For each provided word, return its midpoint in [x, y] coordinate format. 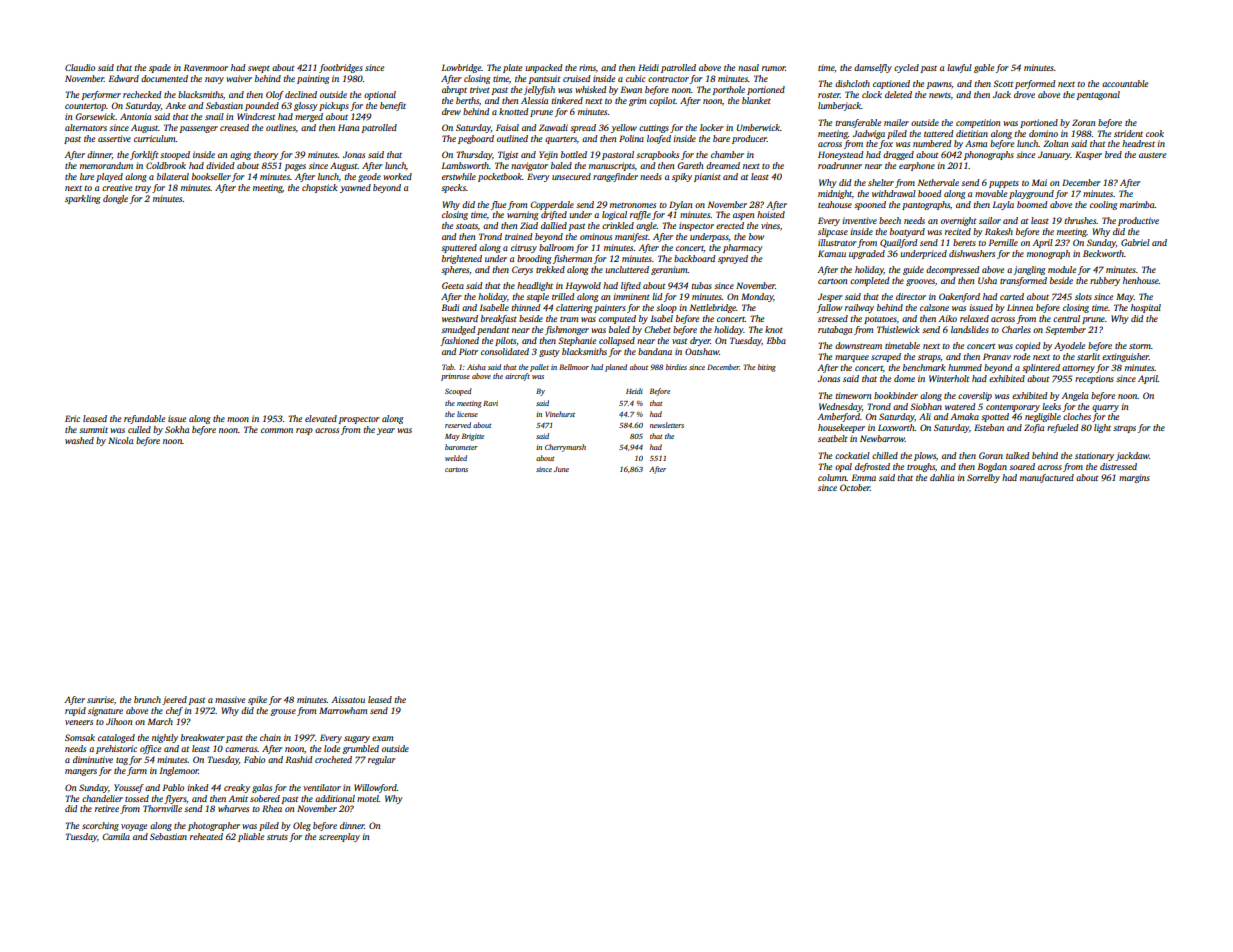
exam [382, 738]
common [277, 430]
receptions [1094, 379]
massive [230, 699]
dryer [700, 341]
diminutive [93, 759]
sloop [666, 308]
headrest [1138, 143]
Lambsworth [465, 165]
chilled [885, 455]
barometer [461, 447]
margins [1134, 478]
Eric [72, 418]
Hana [348, 127]
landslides [970, 329]
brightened [462, 259]
